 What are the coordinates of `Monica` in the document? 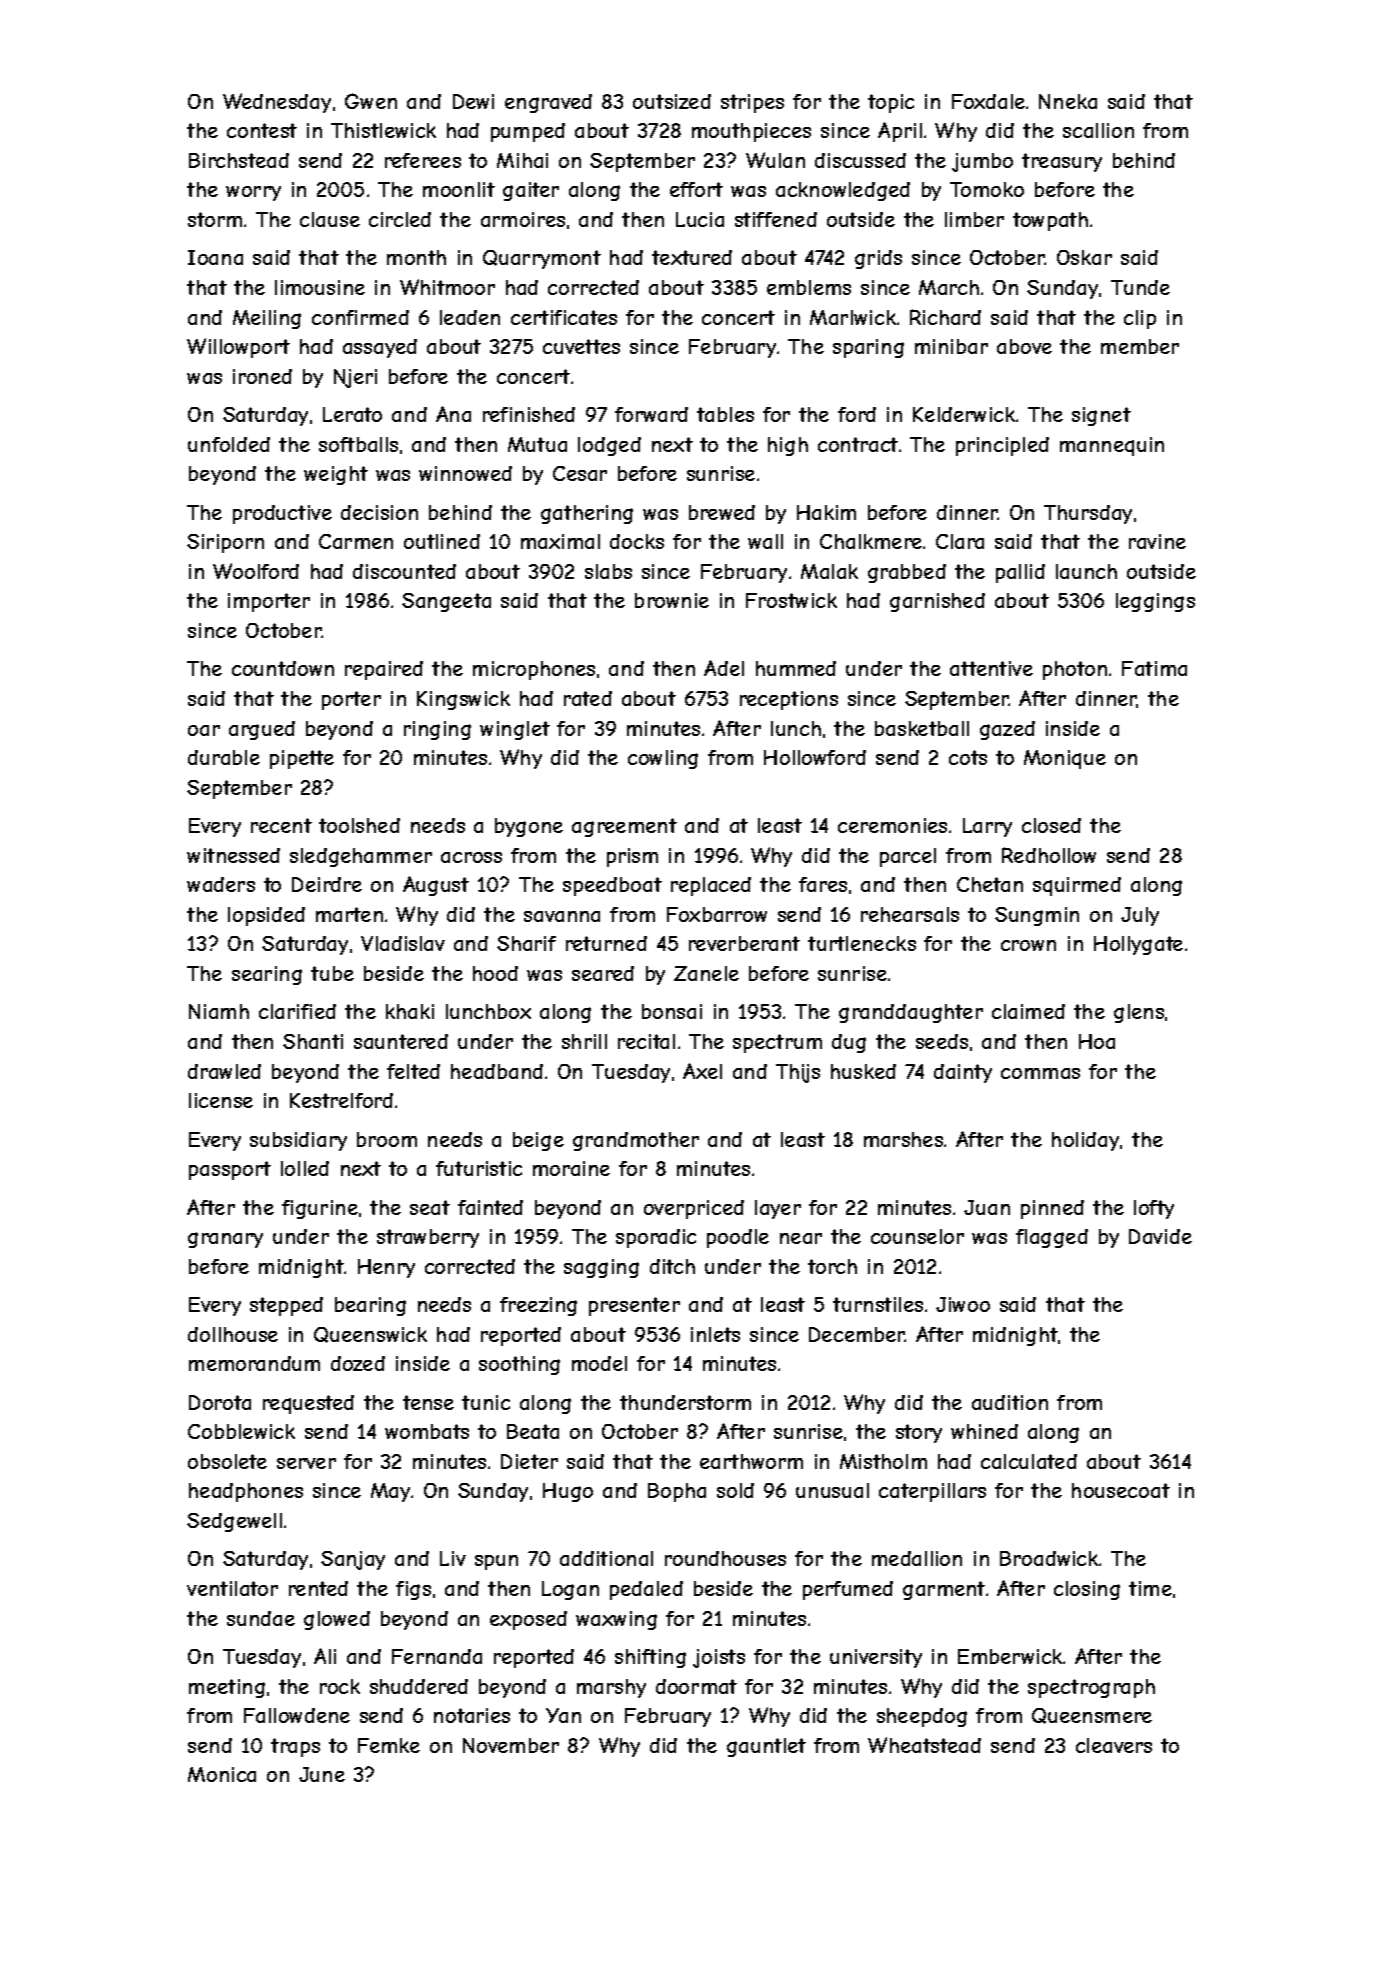 It's located at (222, 1774).
